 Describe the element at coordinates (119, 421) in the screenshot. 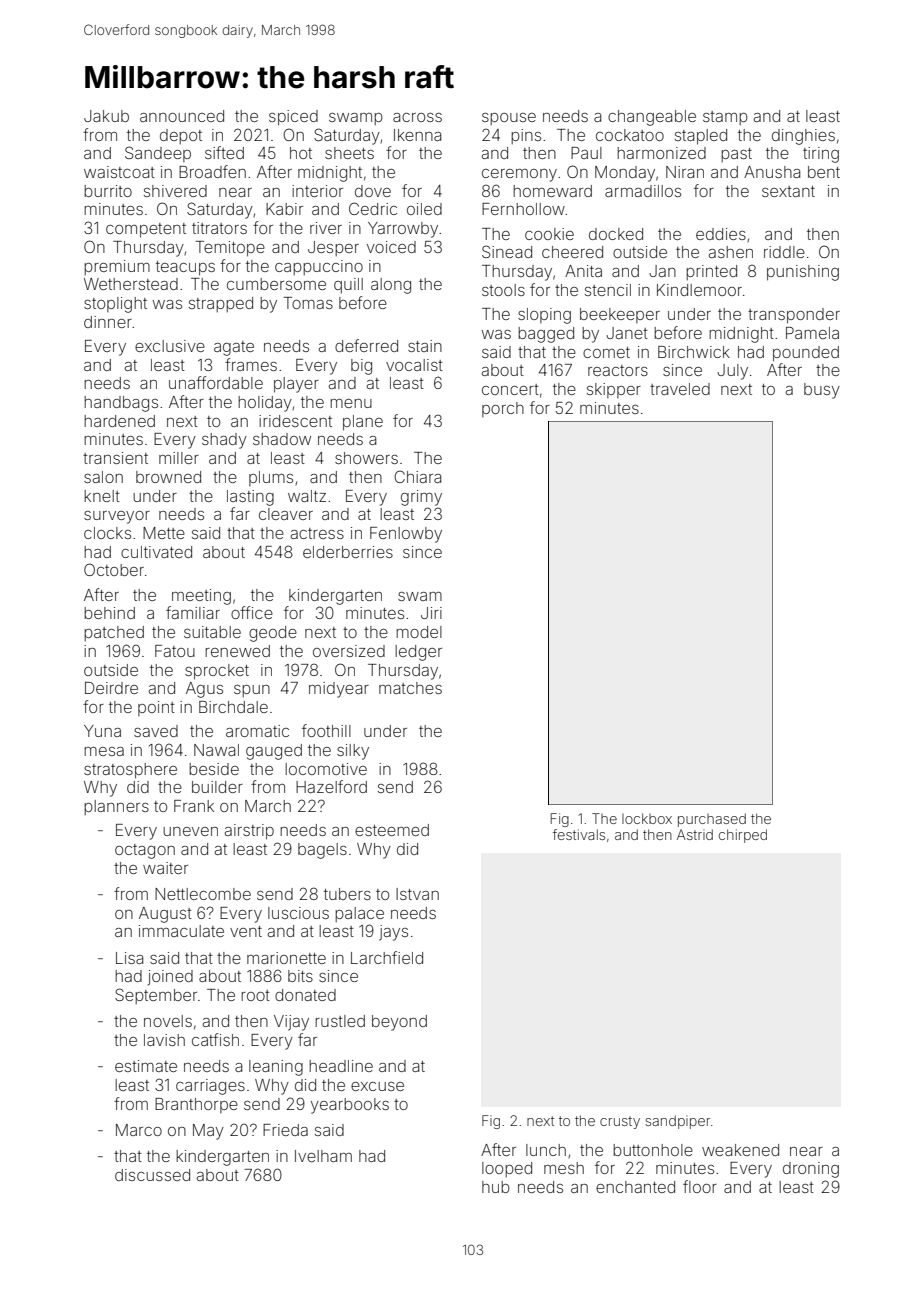

I see `hardened` at that location.
